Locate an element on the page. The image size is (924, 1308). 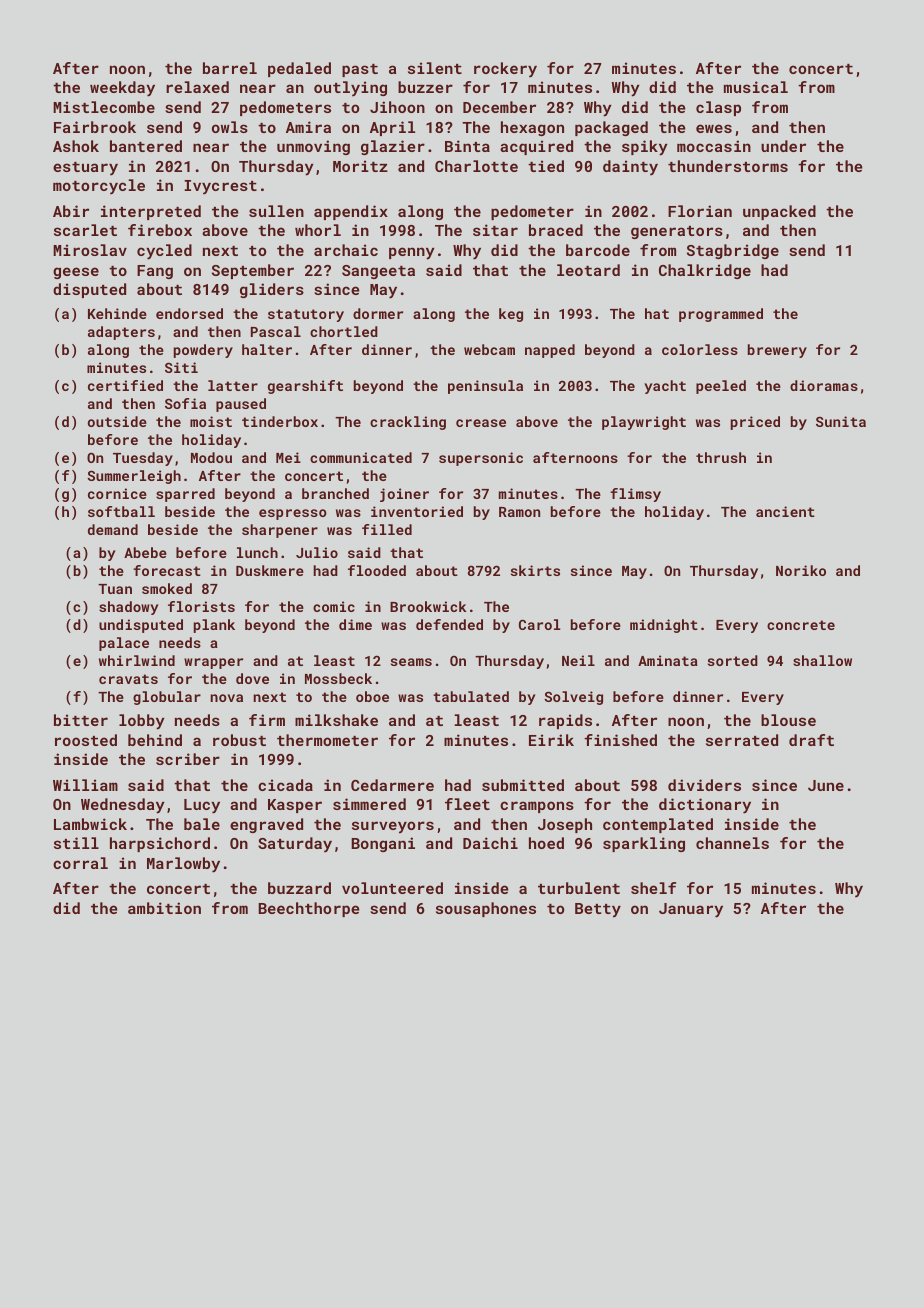
serrated is located at coordinates (742, 740).
